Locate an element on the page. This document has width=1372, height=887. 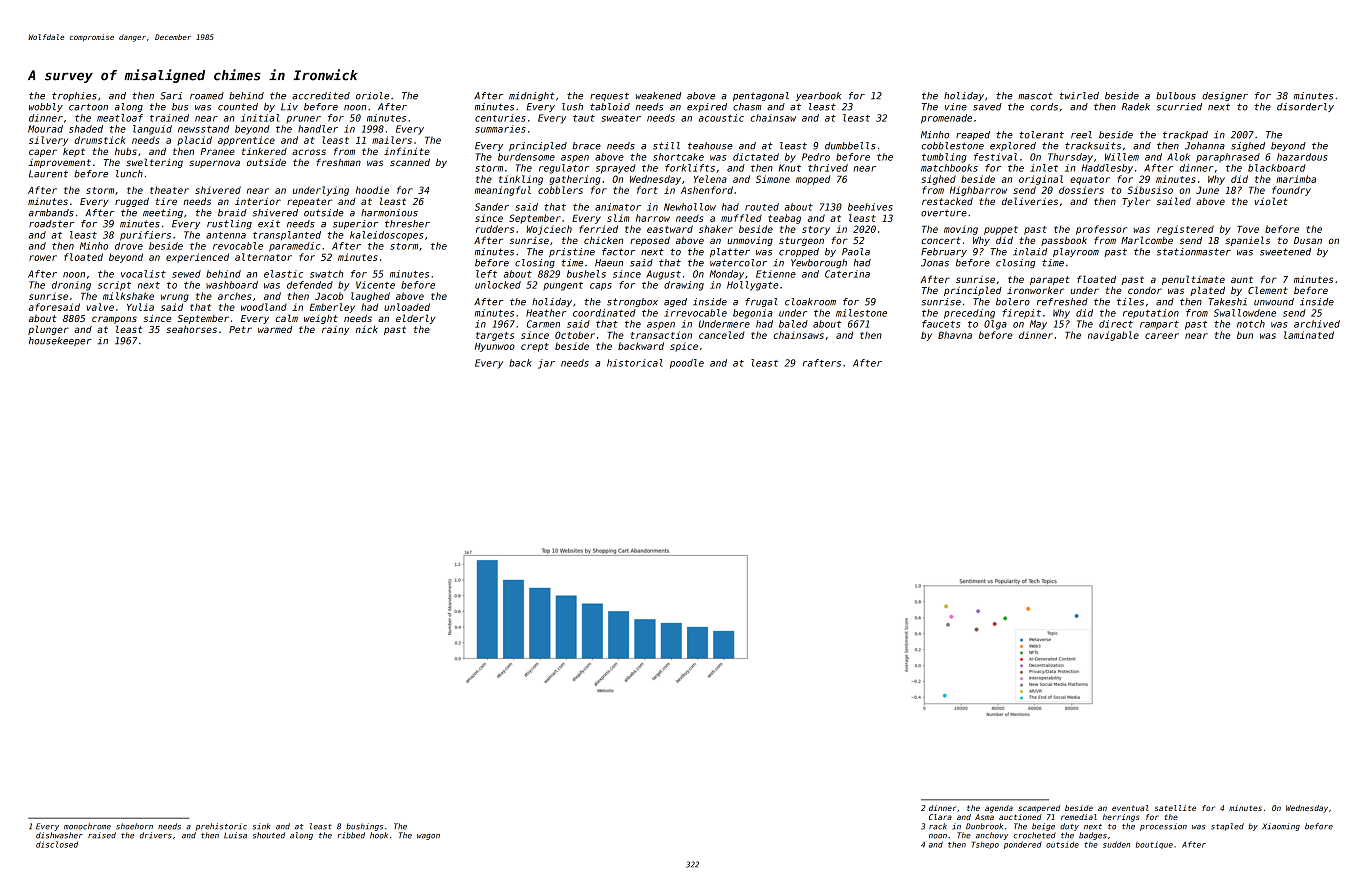
wagon is located at coordinates (428, 837).
